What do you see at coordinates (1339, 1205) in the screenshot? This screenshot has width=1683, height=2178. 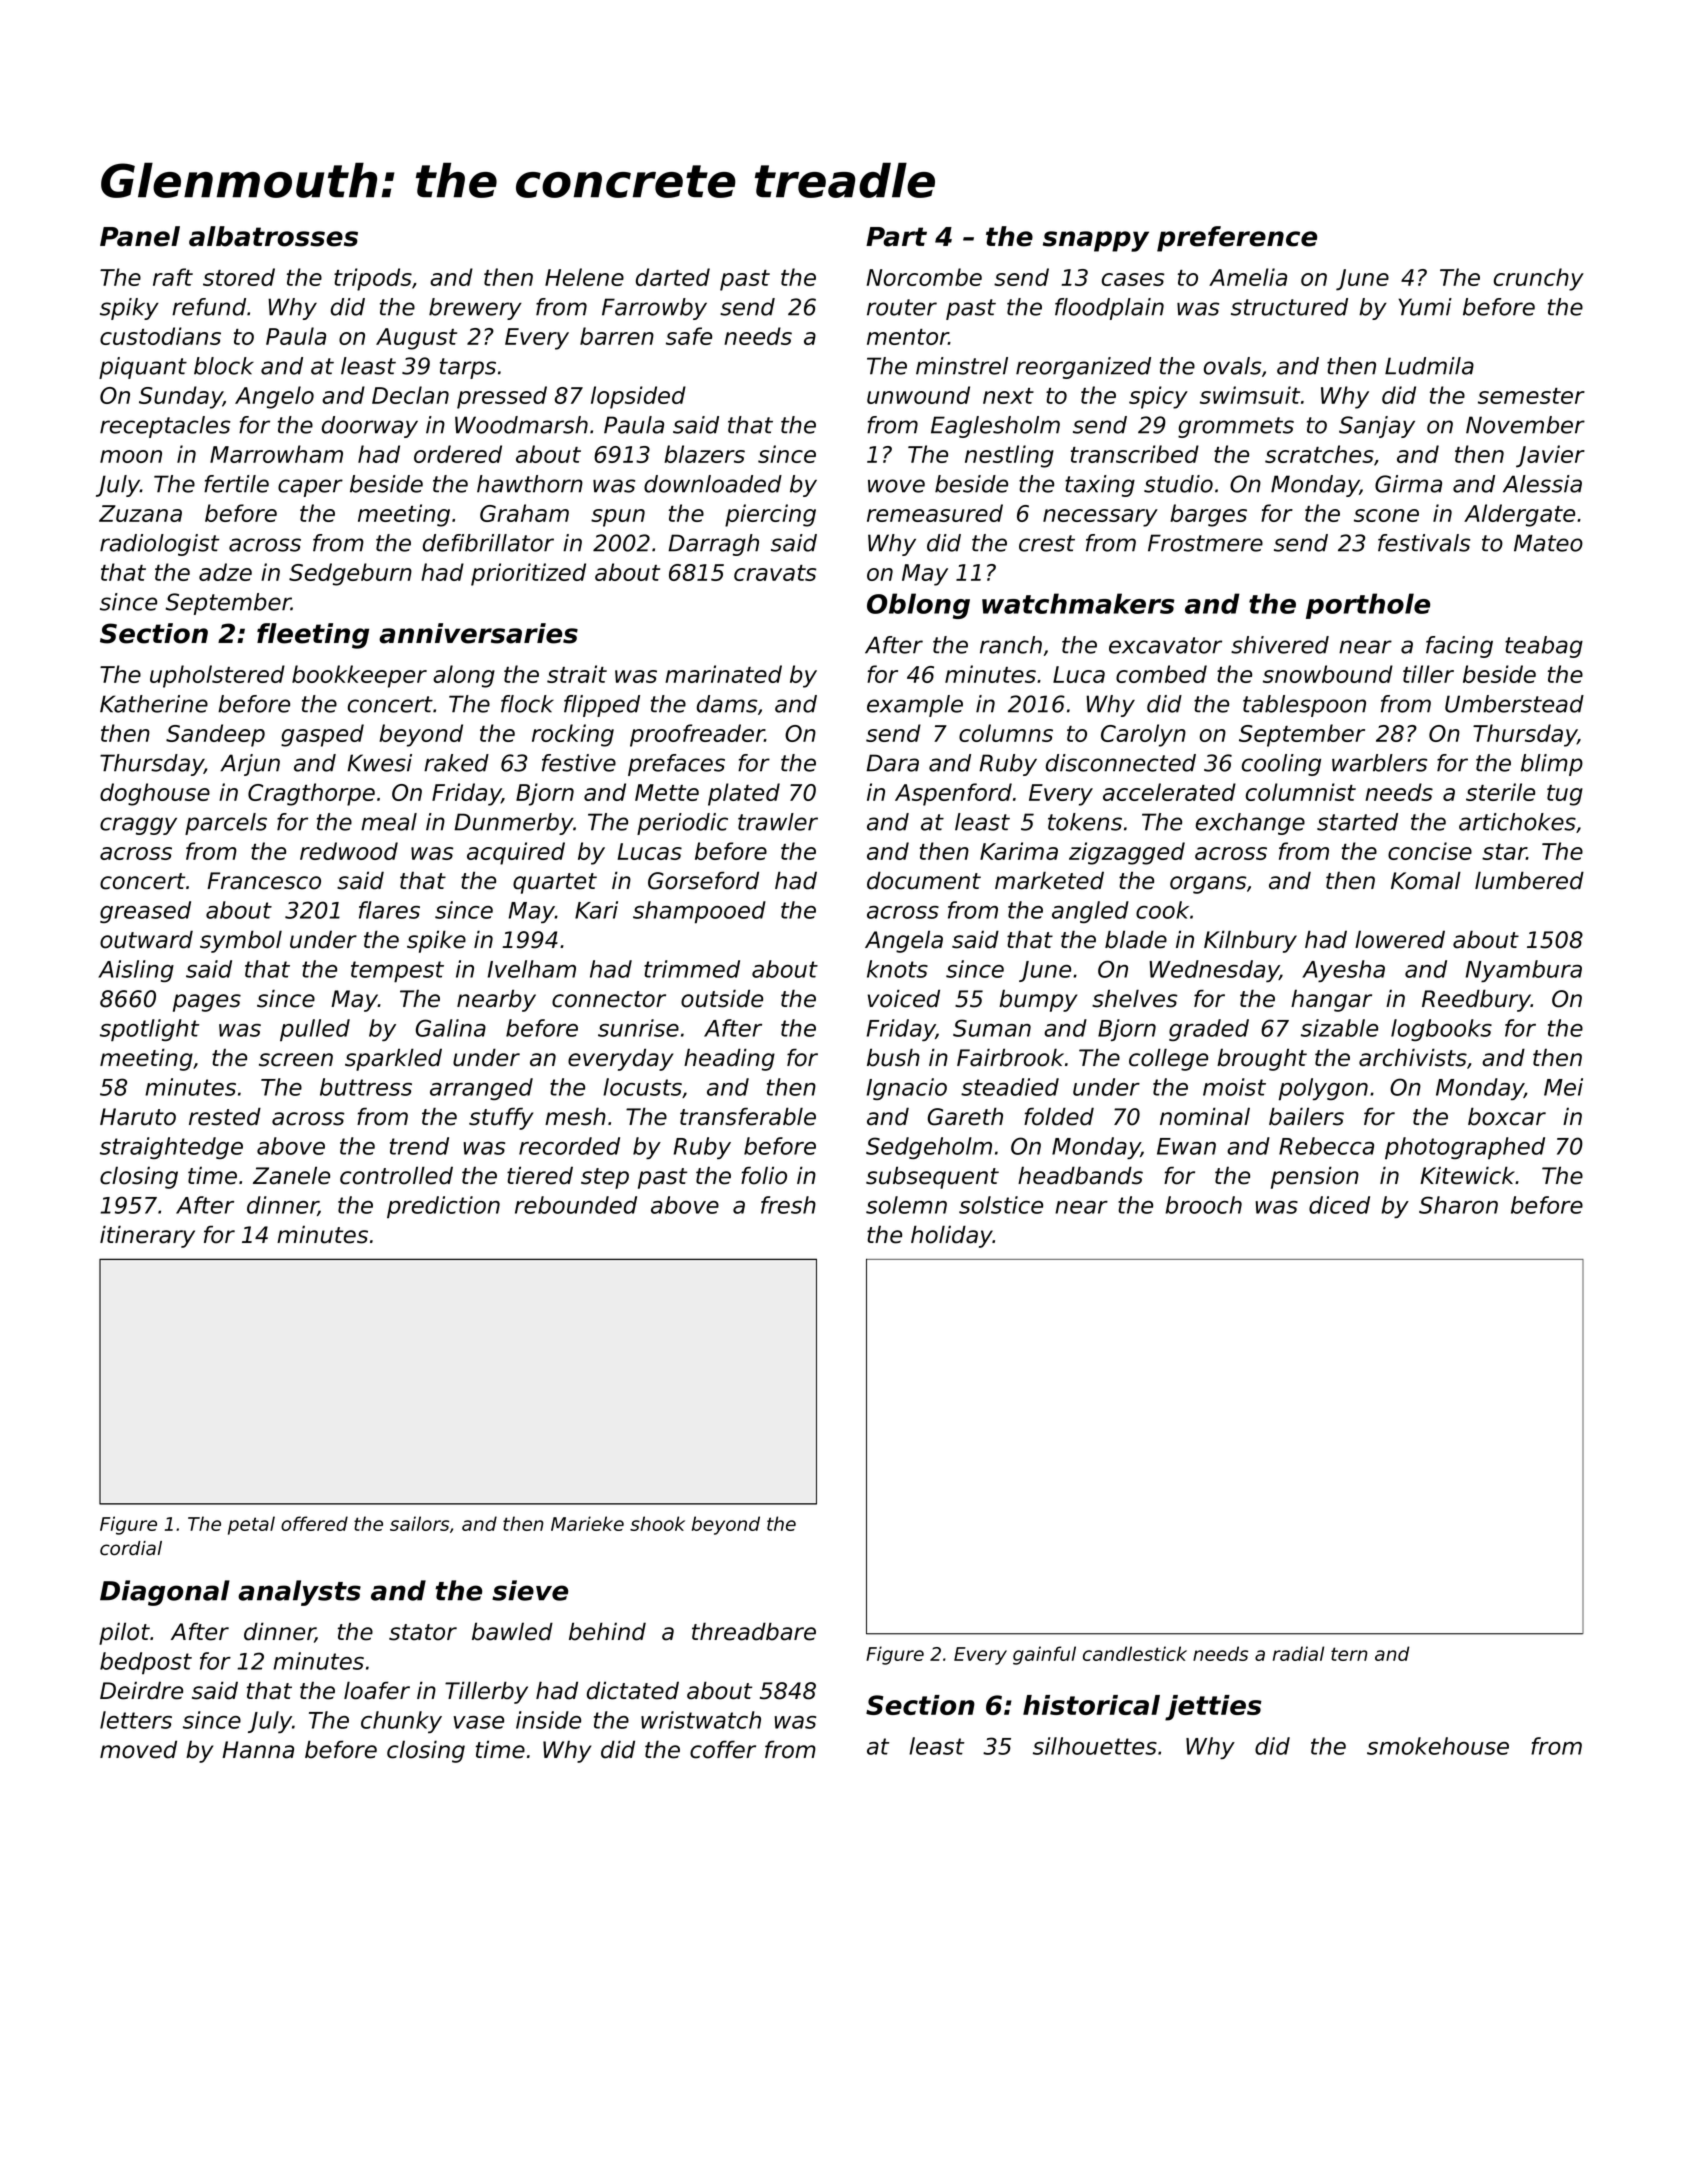 I see `diced` at bounding box center [1339, 1205].
